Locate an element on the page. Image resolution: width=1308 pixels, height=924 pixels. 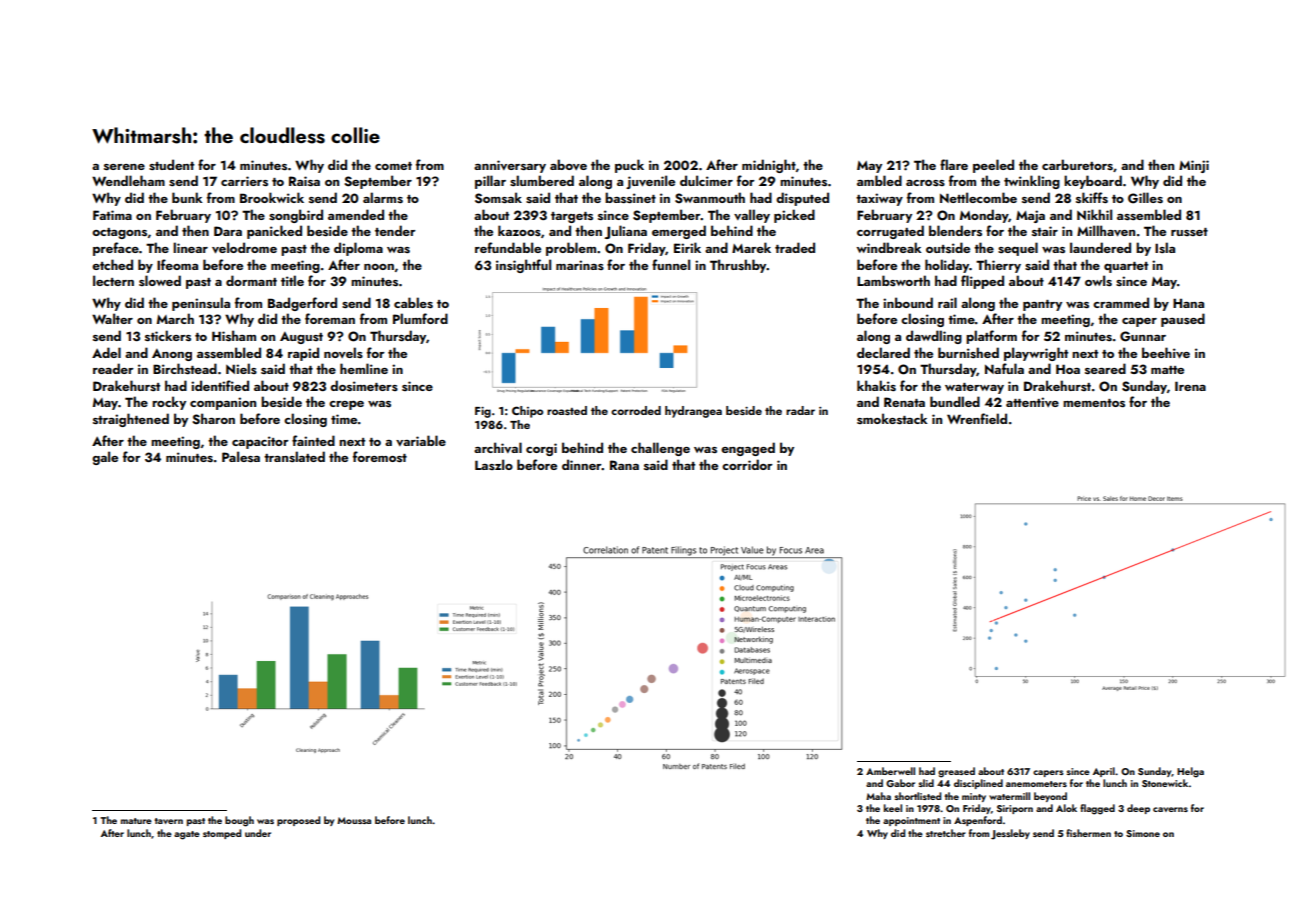
dulcimer is located at coordinates (706, 180).
